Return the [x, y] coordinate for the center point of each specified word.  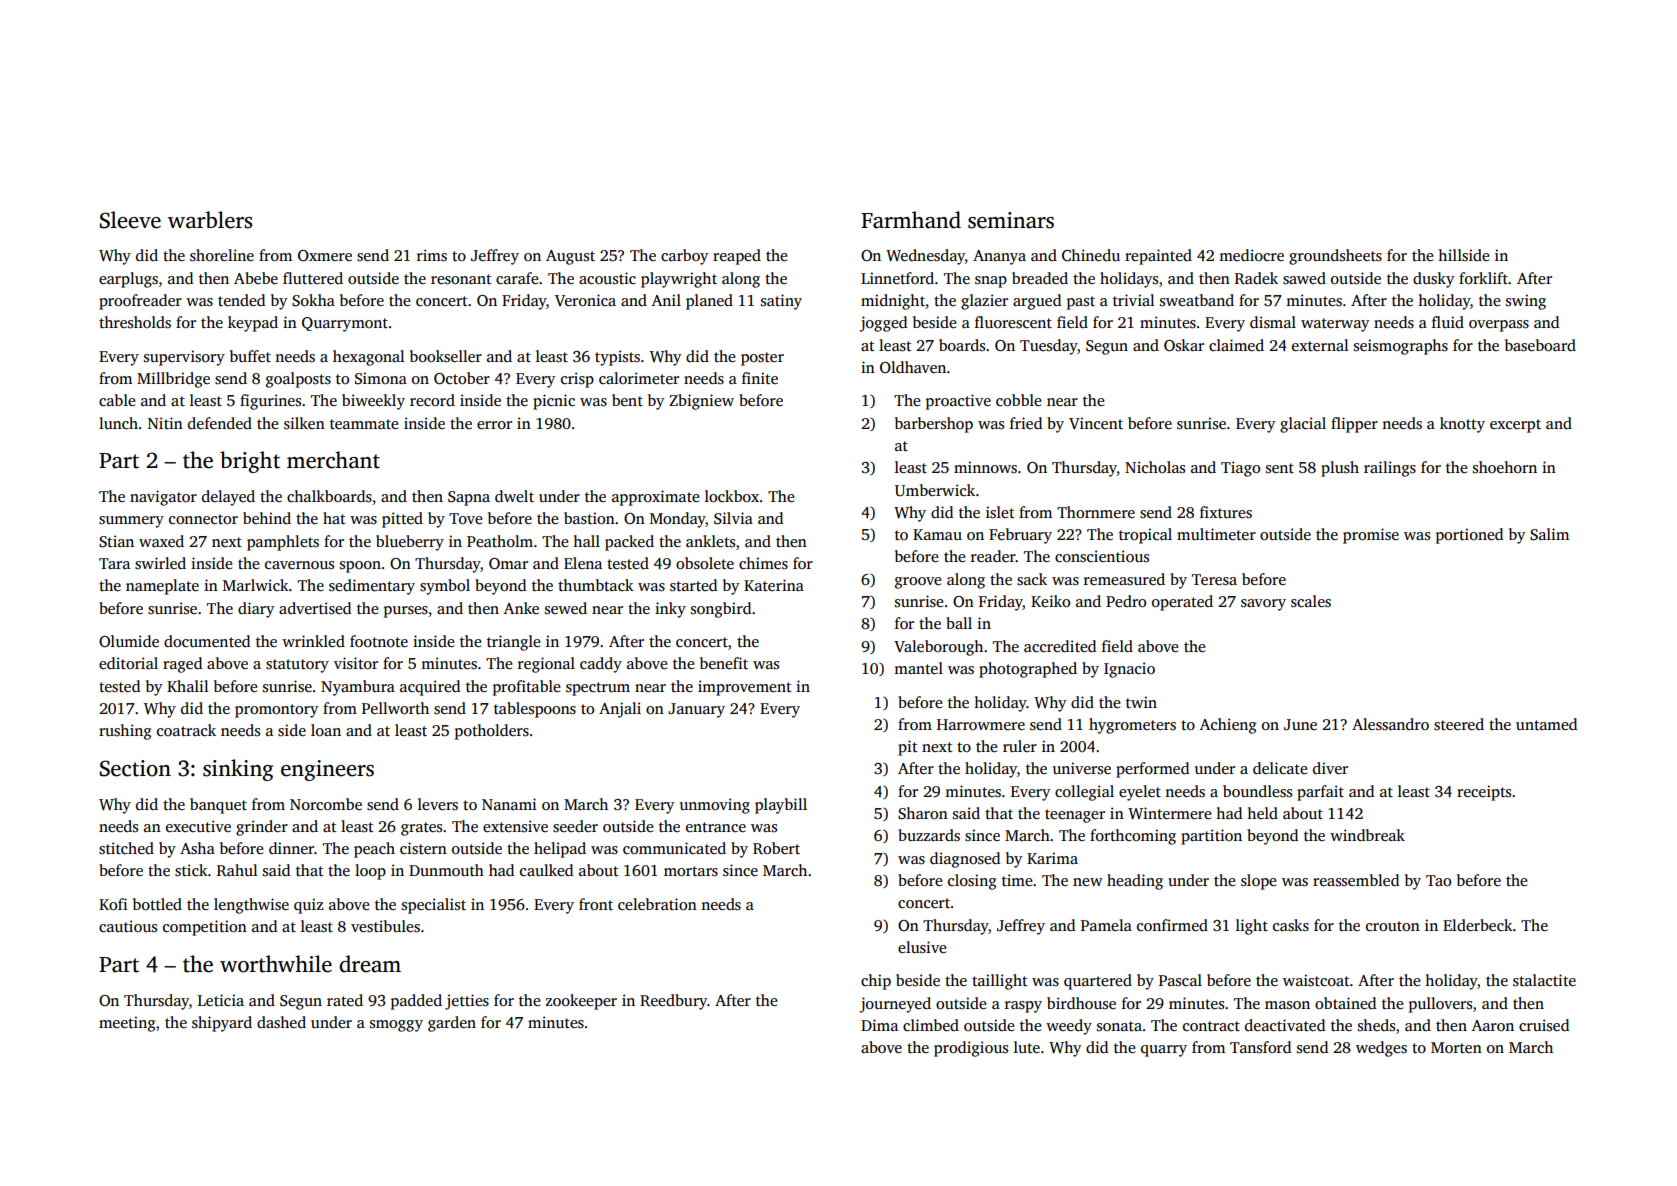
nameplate [162, 587]
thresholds [135, 322]
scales [1311, 601]
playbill [781, 806]
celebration [657, 904]
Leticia [221, 1000]
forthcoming [1133, 837]
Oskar [1184, 345]
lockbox [732, 496]
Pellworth [395, 708]
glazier [984, 302]
